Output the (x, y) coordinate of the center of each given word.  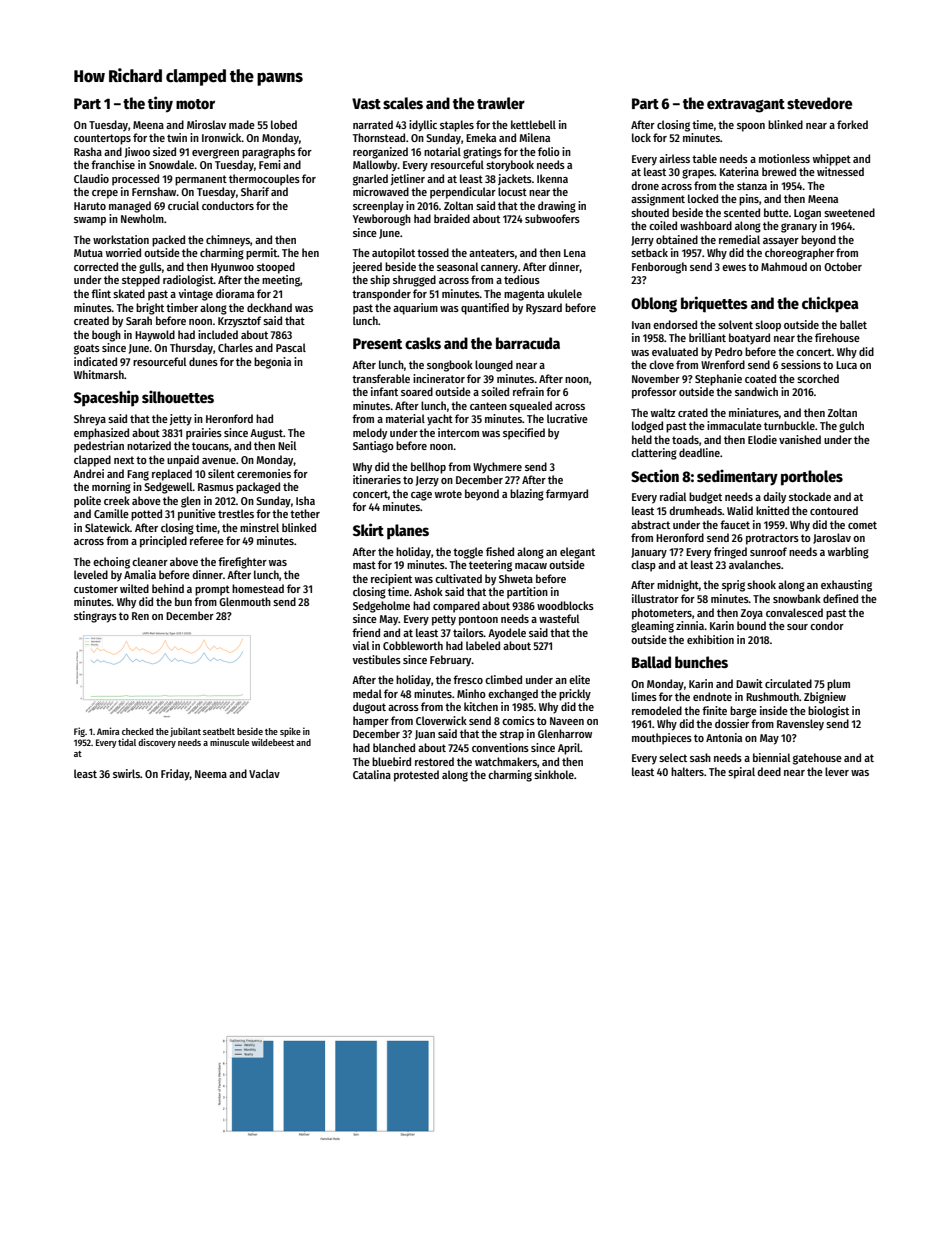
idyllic (423, 126)
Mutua (88, 253)
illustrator (655, 598)
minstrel (259, 527)
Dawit (749, 683)
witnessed (840, 171)
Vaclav (264, 773)
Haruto (90, 206)
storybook (510, 166)
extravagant (746, 106)
